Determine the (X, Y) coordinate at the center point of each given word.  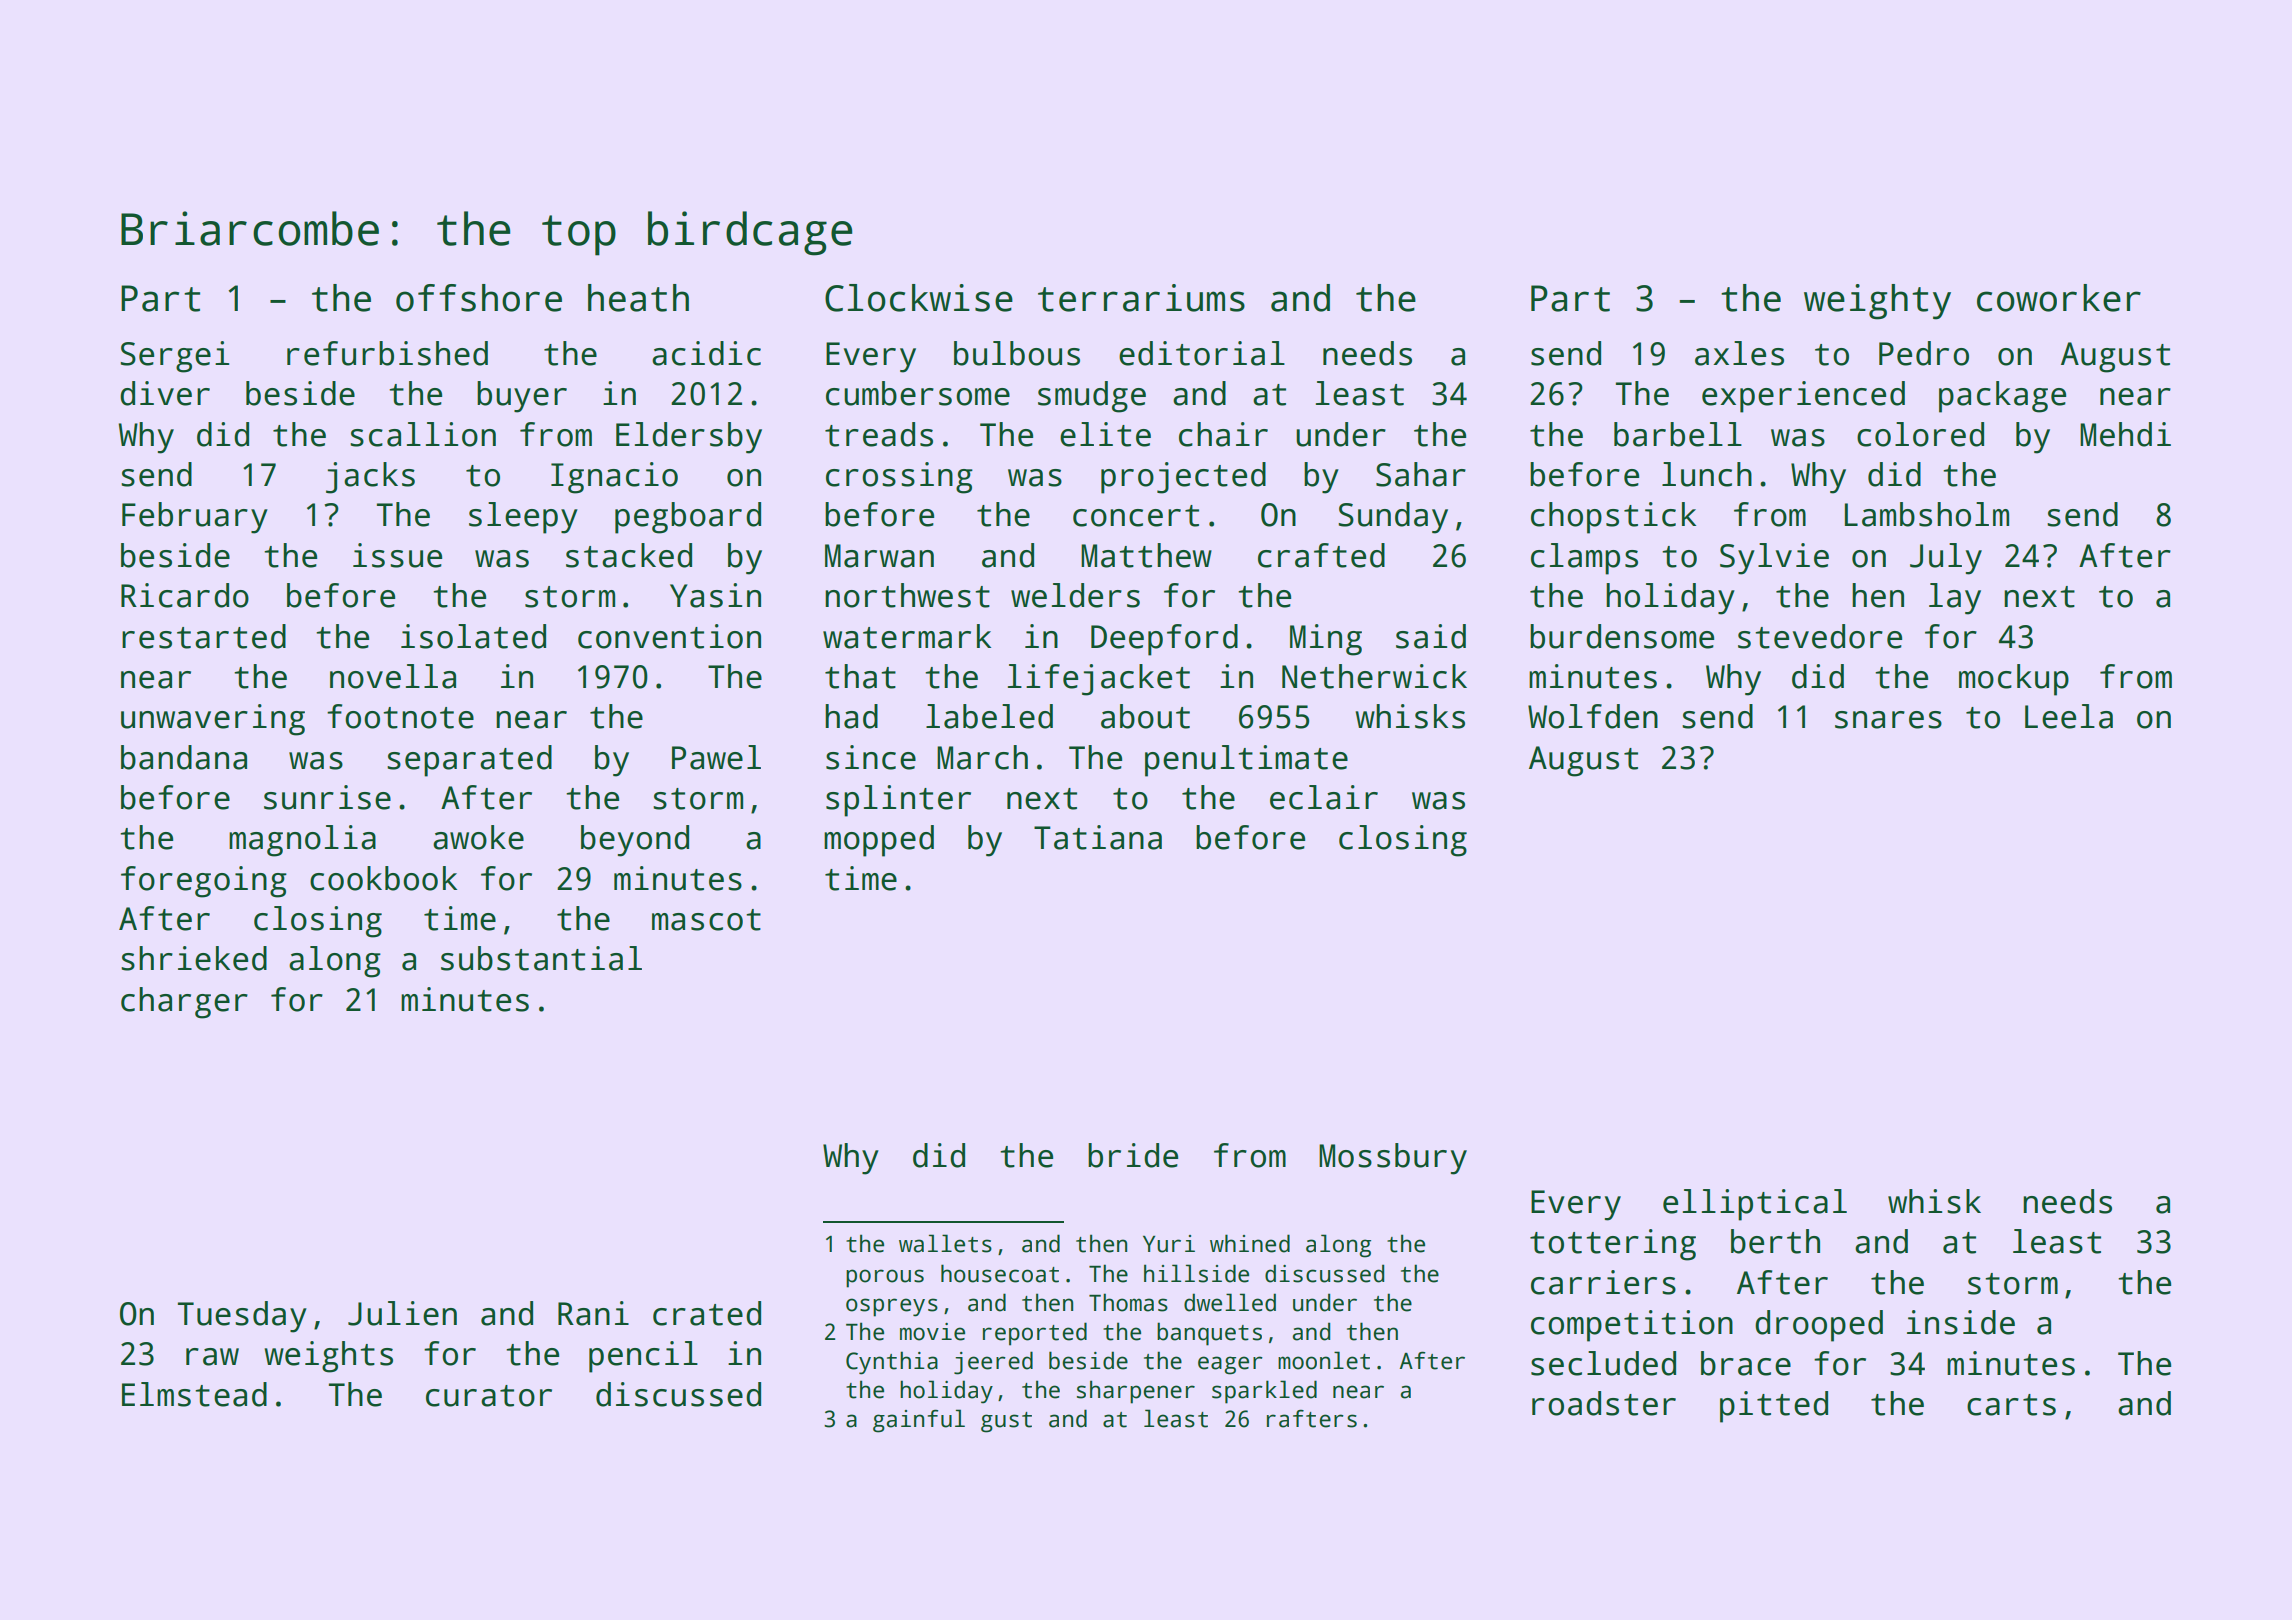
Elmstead (194, 1394)
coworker (2059, 298)
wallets (945, 1243)
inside (1961, 1322)
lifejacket (1099, 680)
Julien (402, 1313)
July (1946, 559)
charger (184, 1003)
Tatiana (1098, 837)
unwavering (213, 720)
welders (1075, 595)
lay (1955, 599)
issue (397, 555)
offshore (479, 298)
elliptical (1755, 1205)
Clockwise (919, 298)
